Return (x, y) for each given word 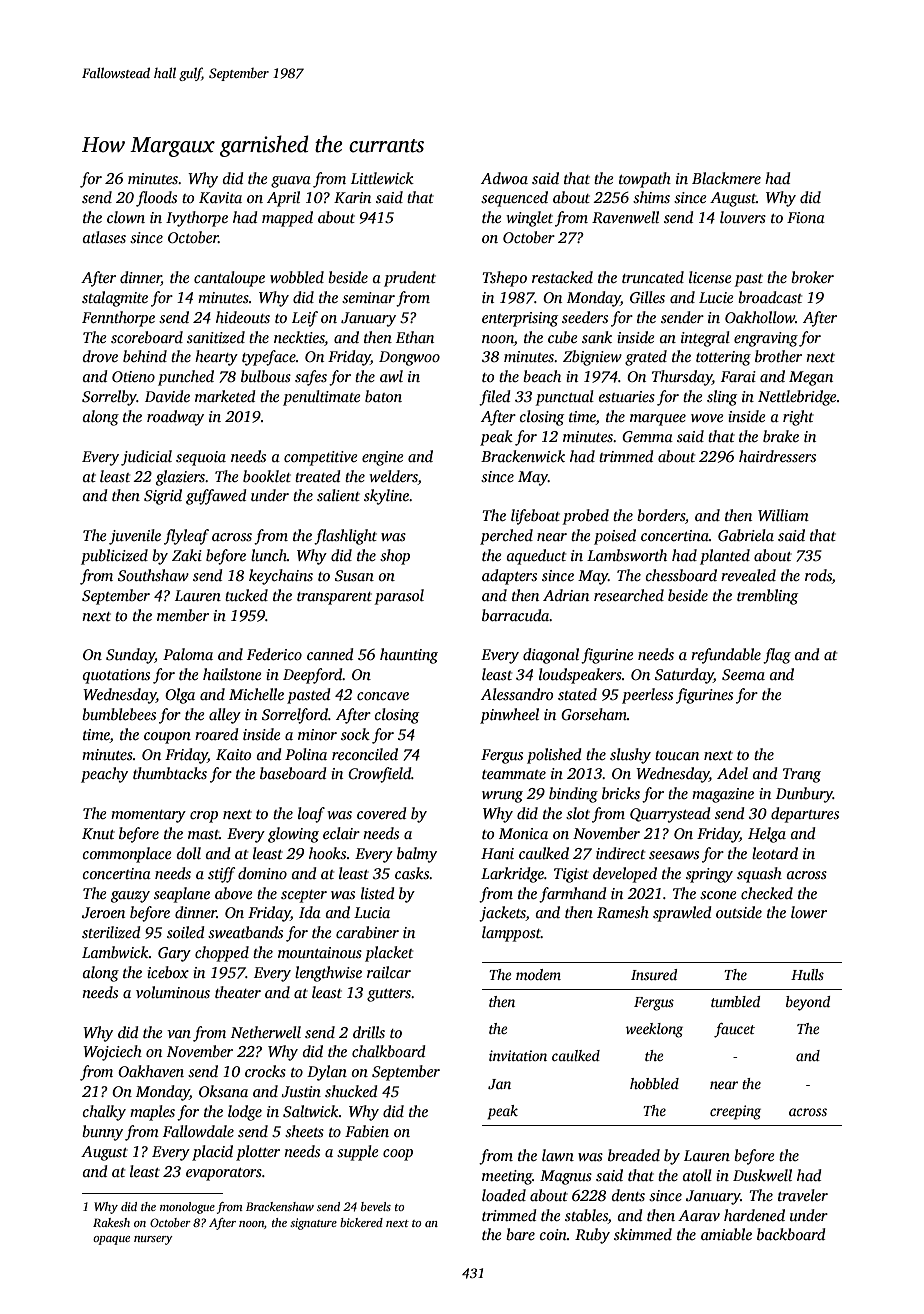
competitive (321, 458)
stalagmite (115, 299)
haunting (409, 656)
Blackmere (726, 178)
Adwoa (504, 178)
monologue (187, 1208)
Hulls (807, 974)
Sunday (130, 656)
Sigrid (163, 497)
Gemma (647, 437)
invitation (518, 1055)
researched (629, 595)
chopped (222, 954)
